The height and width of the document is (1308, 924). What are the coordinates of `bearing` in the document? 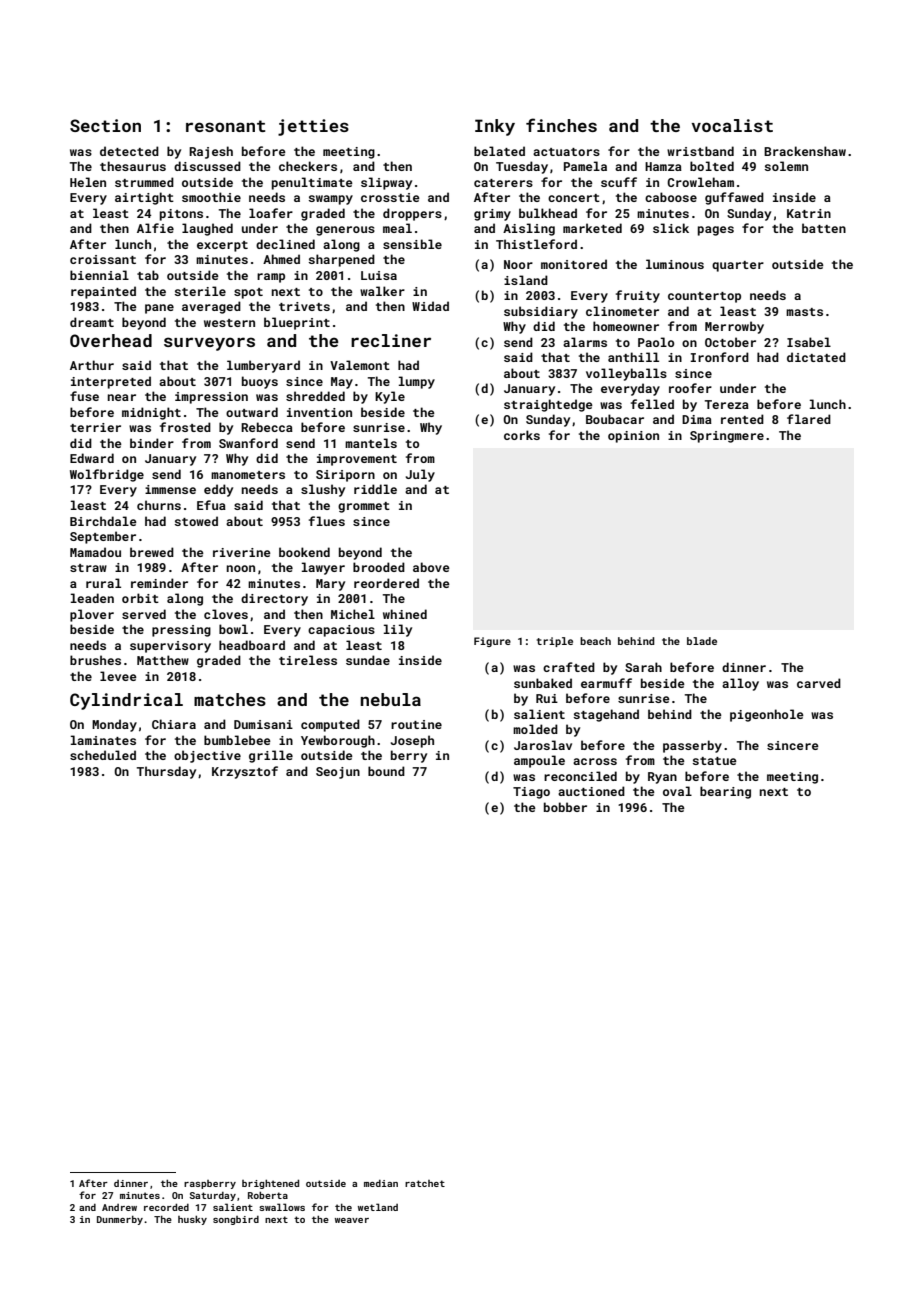 It's located at (725, 792).
